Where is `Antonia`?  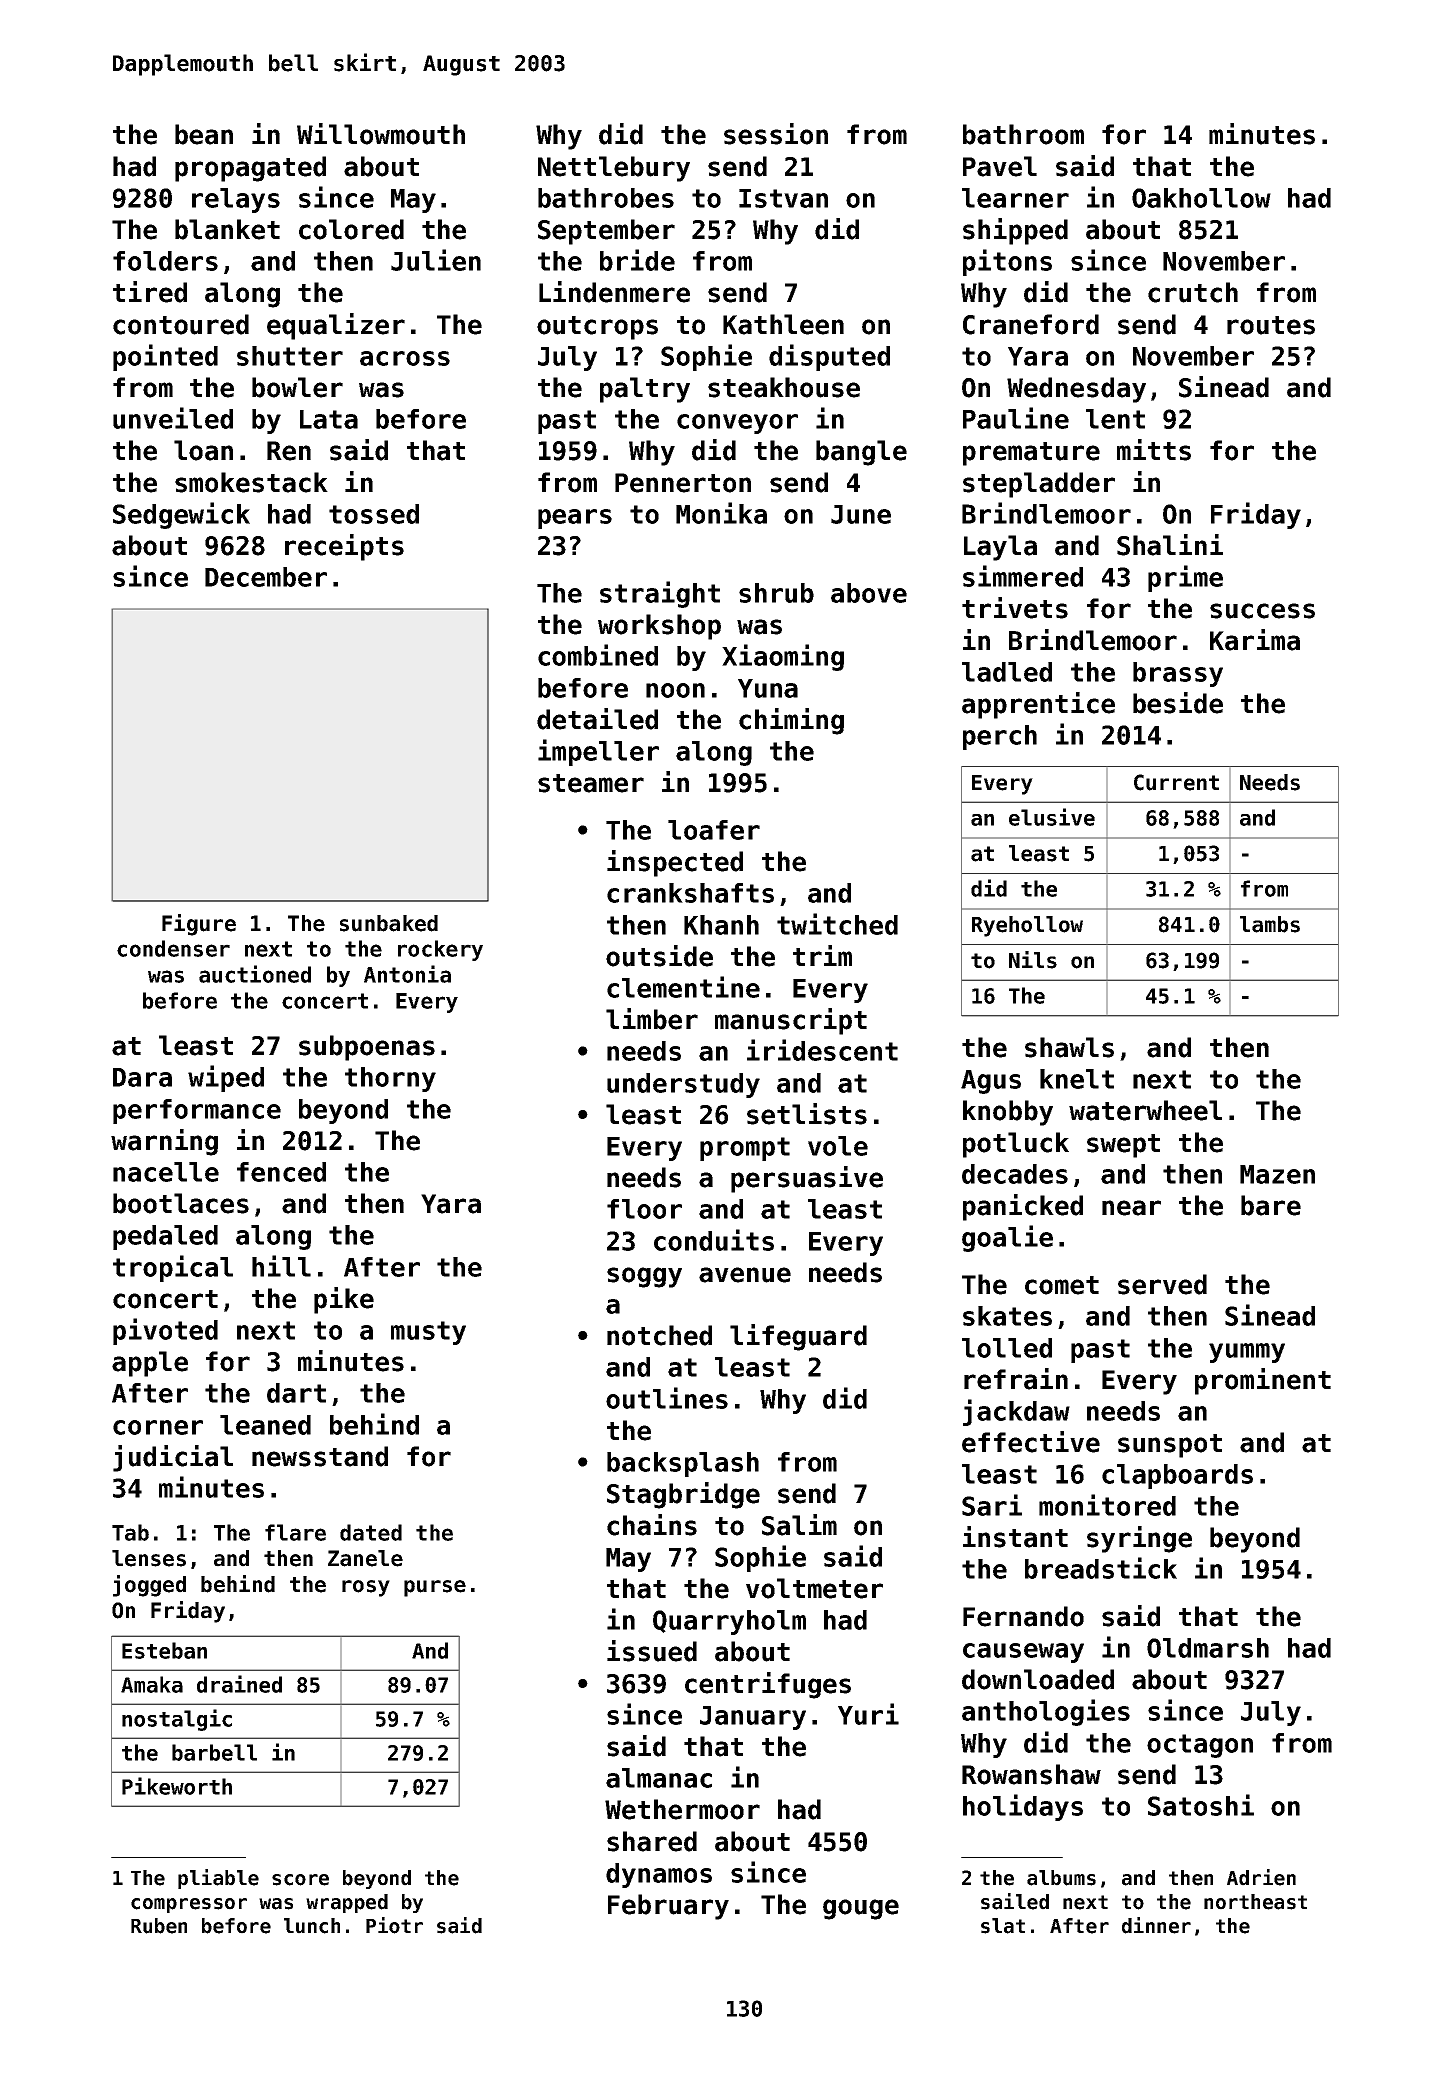
Antonia is located at coordinates (407, 974).
